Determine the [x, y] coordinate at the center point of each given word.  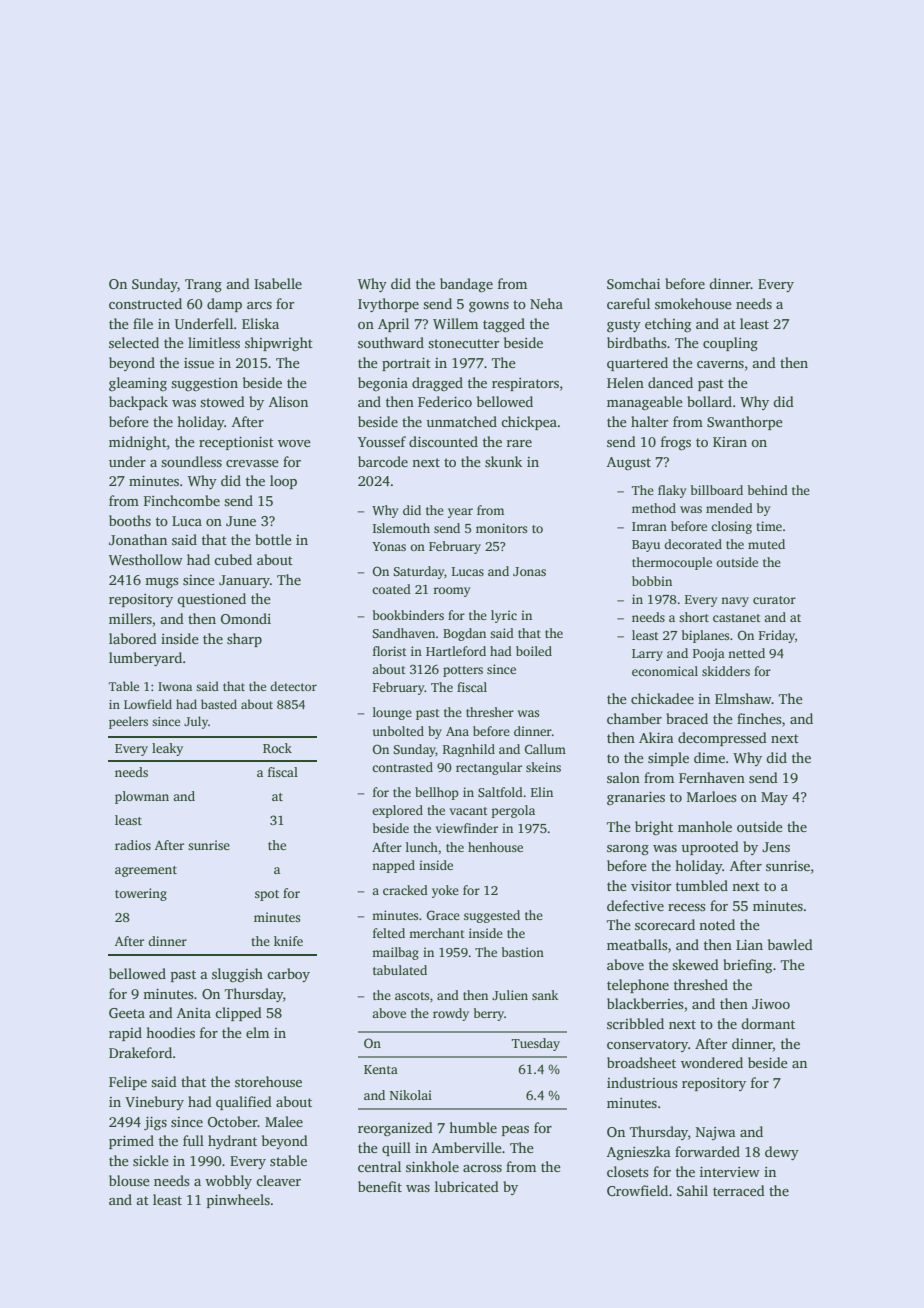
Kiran [730, 442]
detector [293, 686]
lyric [504, 616]
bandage [466, 285]
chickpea [529, 423]
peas [515, 1131]
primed [131, 1142]
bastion [523, 952]
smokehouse [693, 303]
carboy [288, 975]
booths [130, 520]
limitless [214, 342]
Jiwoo [771, 1004]
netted [746, 653]
